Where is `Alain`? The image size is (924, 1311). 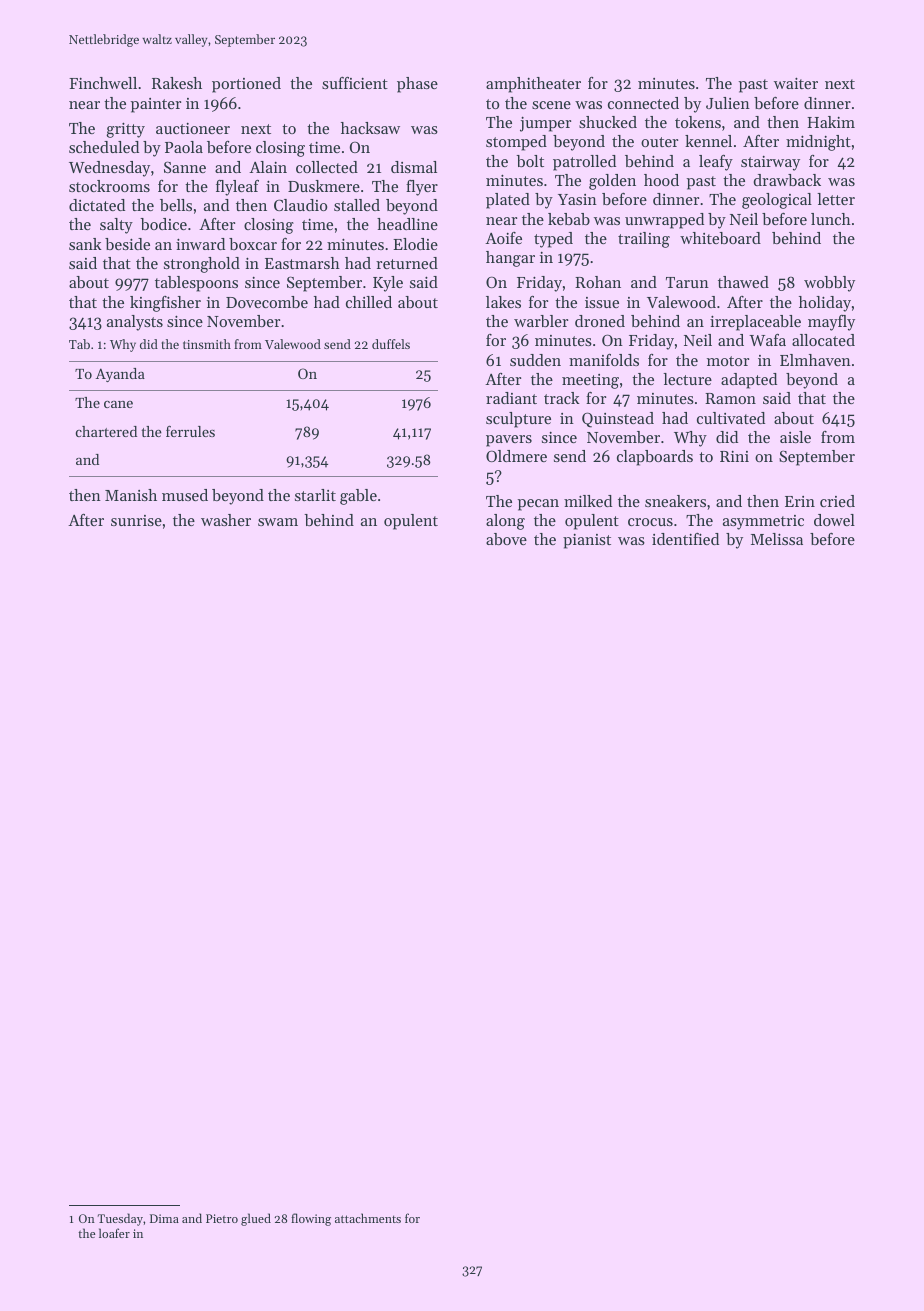
Alain is located at coordinates (268, 167).
